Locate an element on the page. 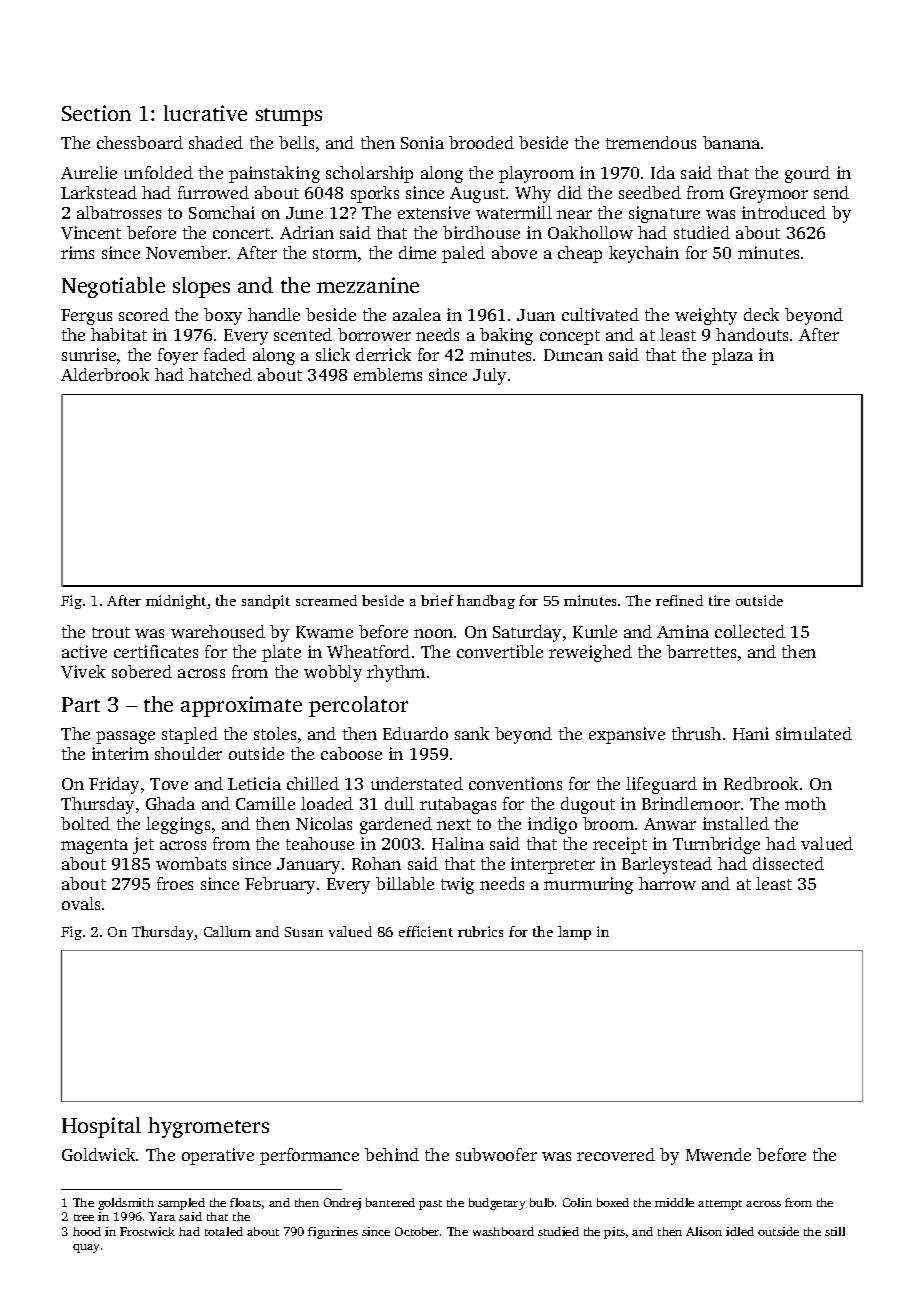 The height and width of the page is (1308, 924). Wheatford is located at coordinates (368, 651).
